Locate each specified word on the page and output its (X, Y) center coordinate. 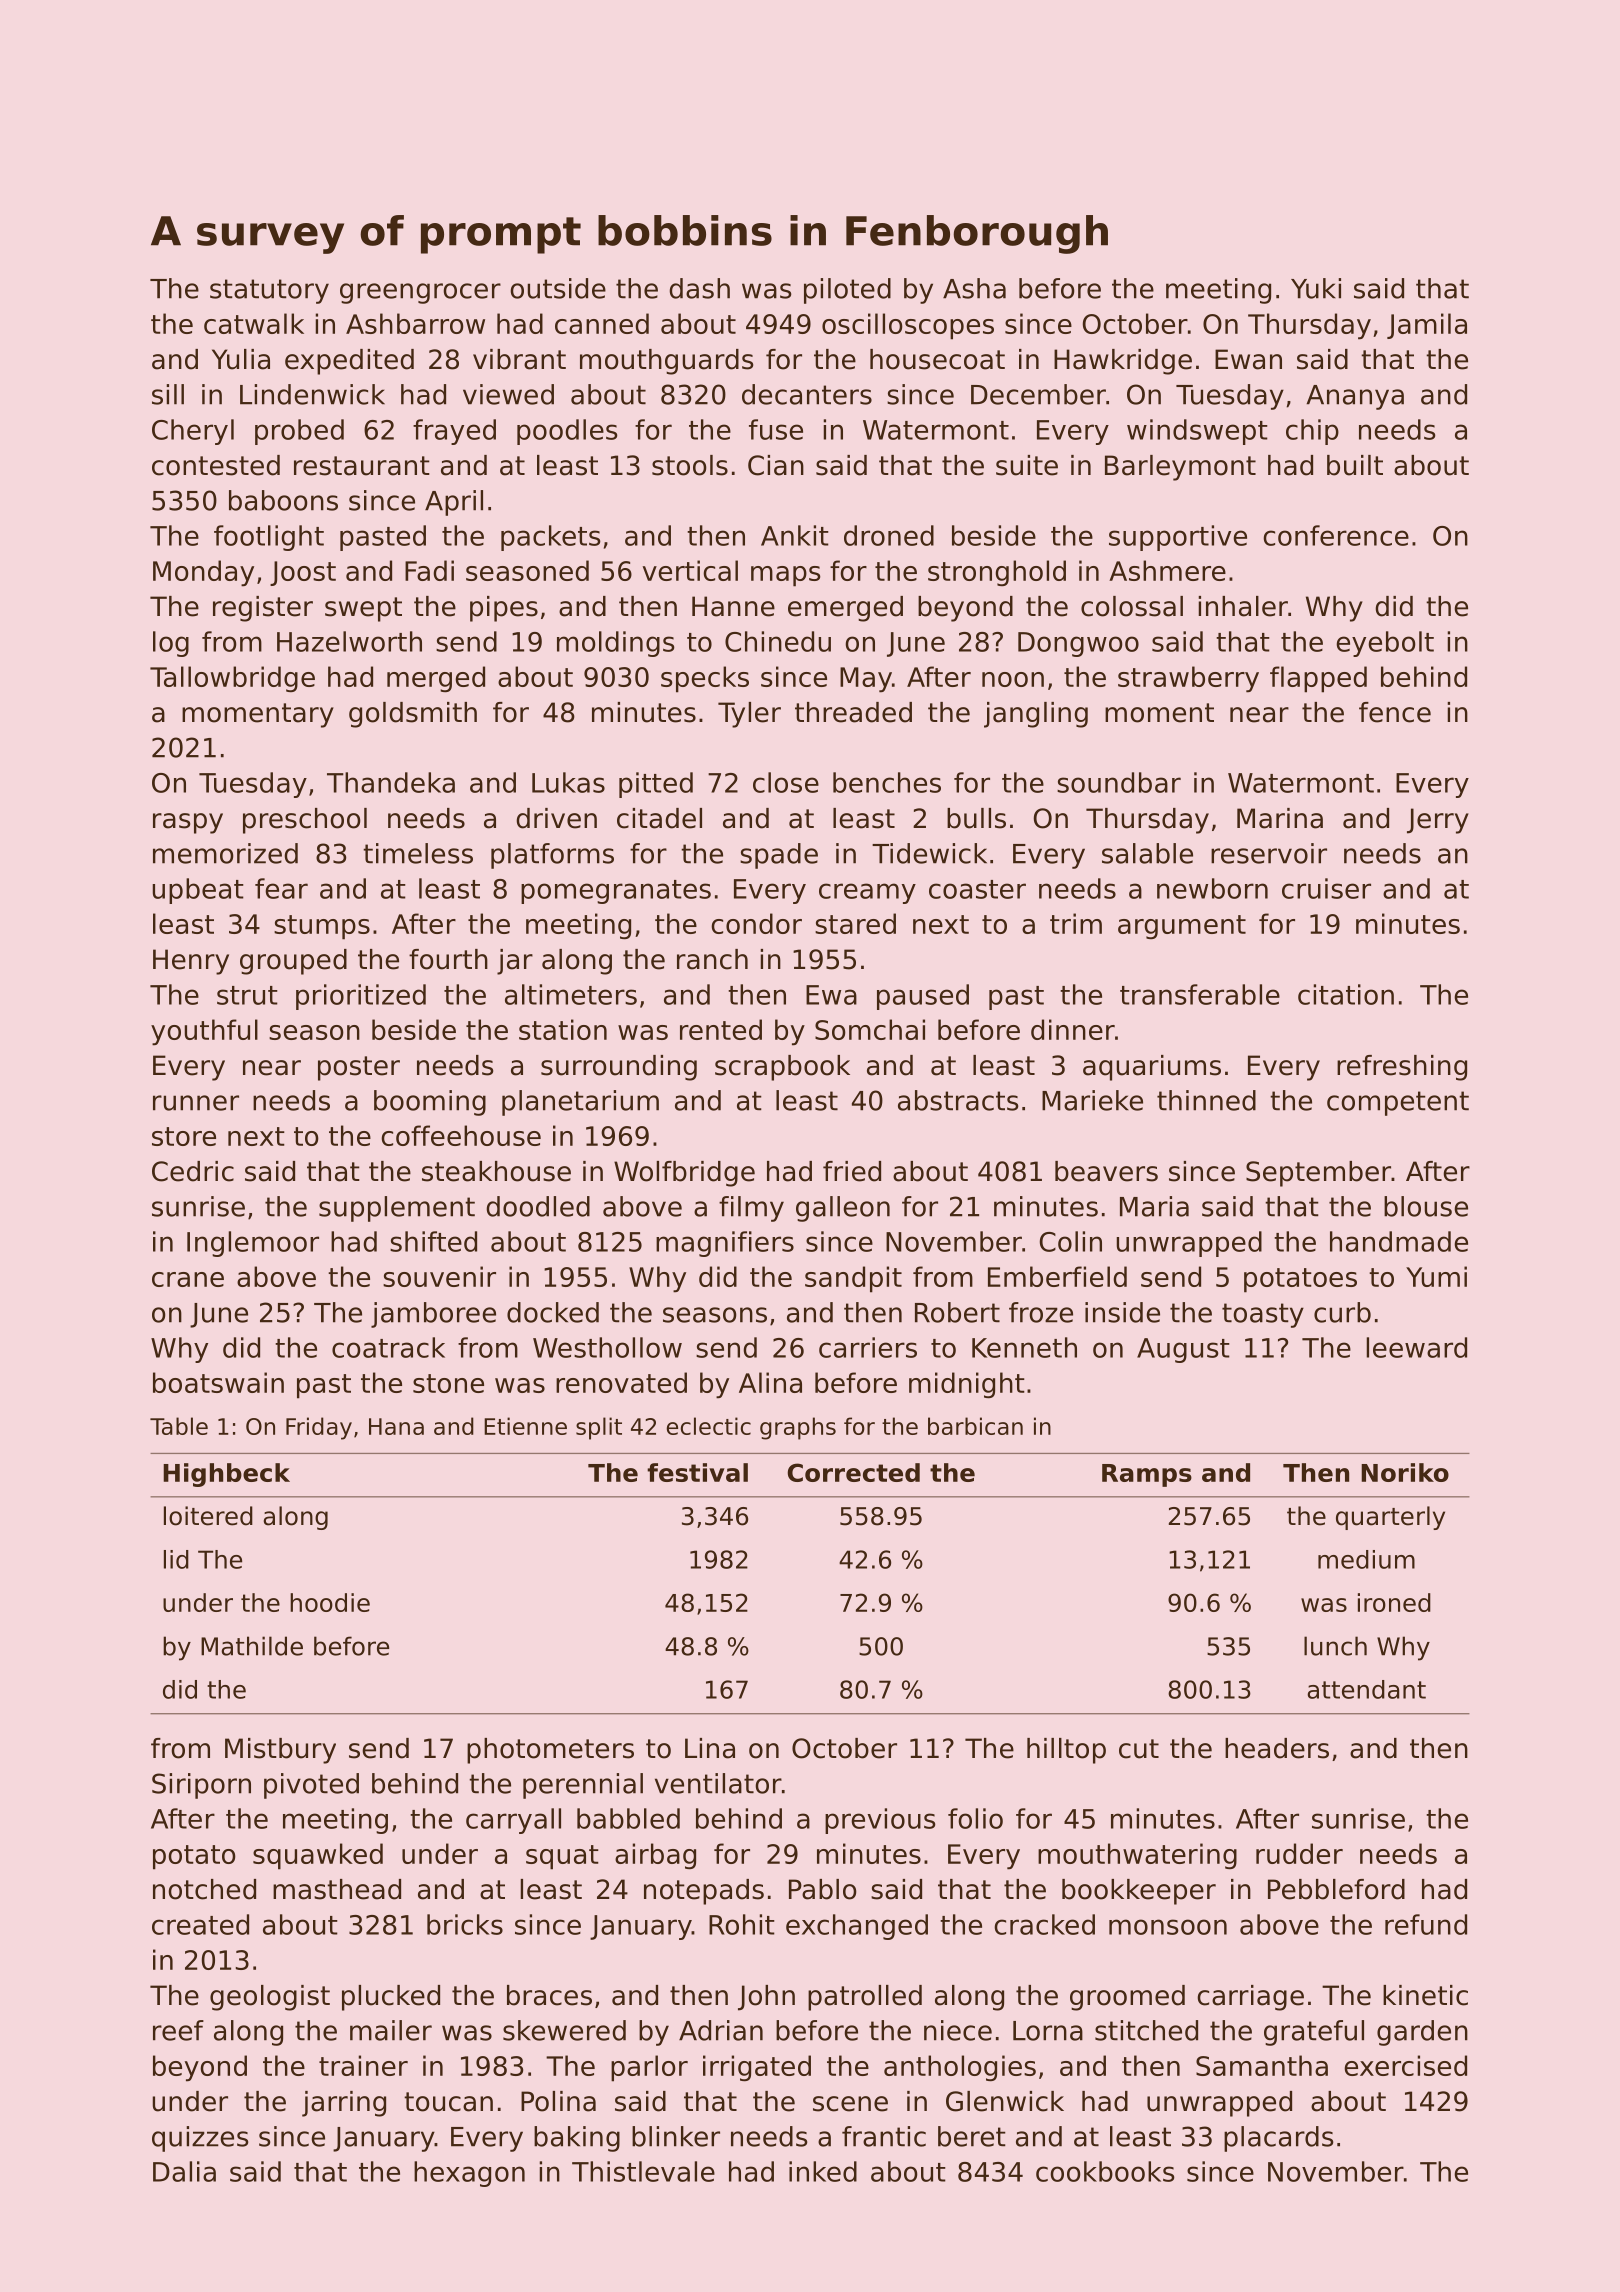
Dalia (184, 2171)
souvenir (439, 1276)
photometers (550, 1751)
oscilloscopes (908, 326)
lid (176, 1559)
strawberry (1188, 679)
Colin (1071, 1241)
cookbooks (1105, 2171)
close (786, 782)
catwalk (254, 323)
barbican (975, 1426)
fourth (448, 959)
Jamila (1427, 326)
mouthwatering (1137, 1856)
